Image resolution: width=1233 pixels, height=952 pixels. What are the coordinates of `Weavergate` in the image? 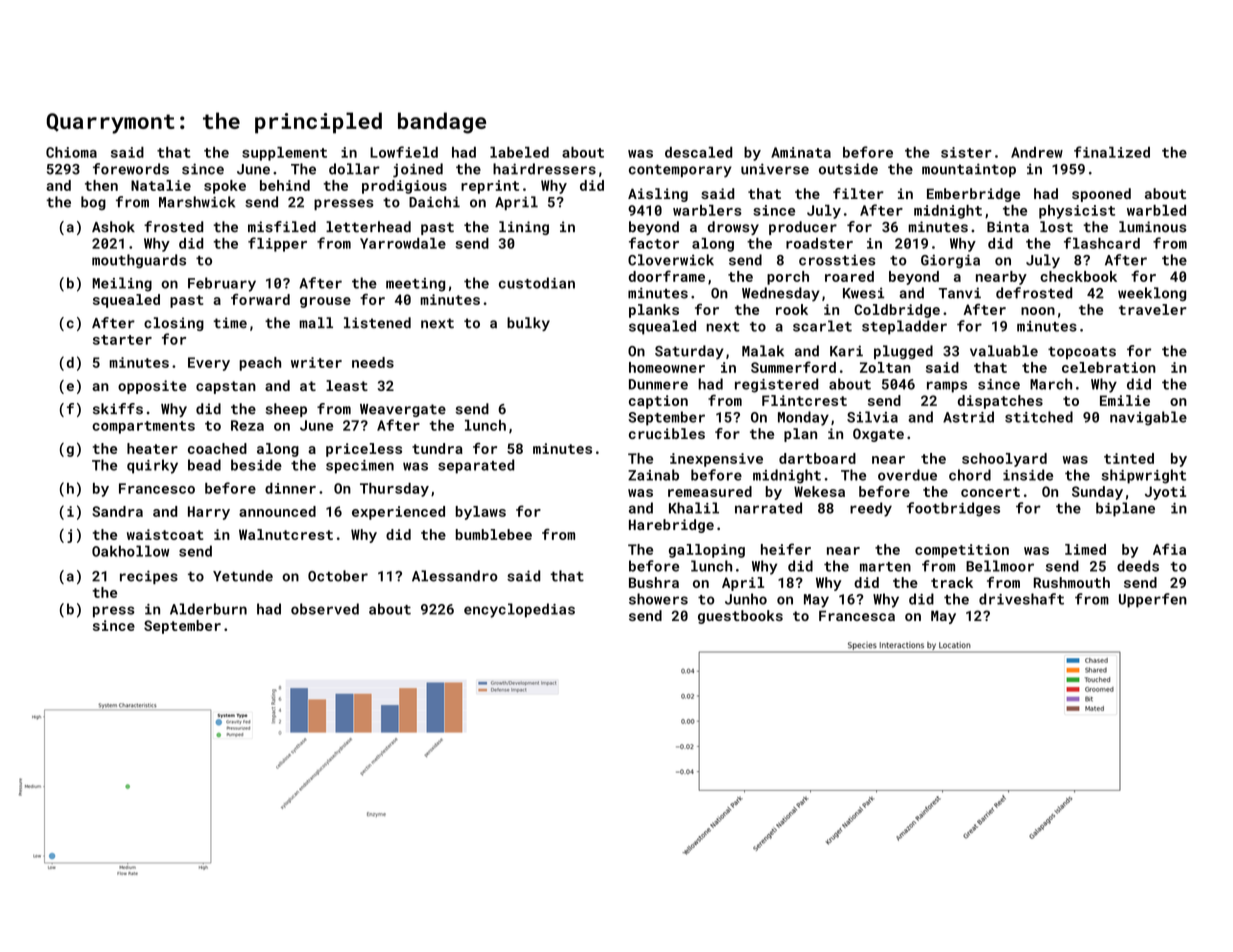 It's located at (403, 410).
